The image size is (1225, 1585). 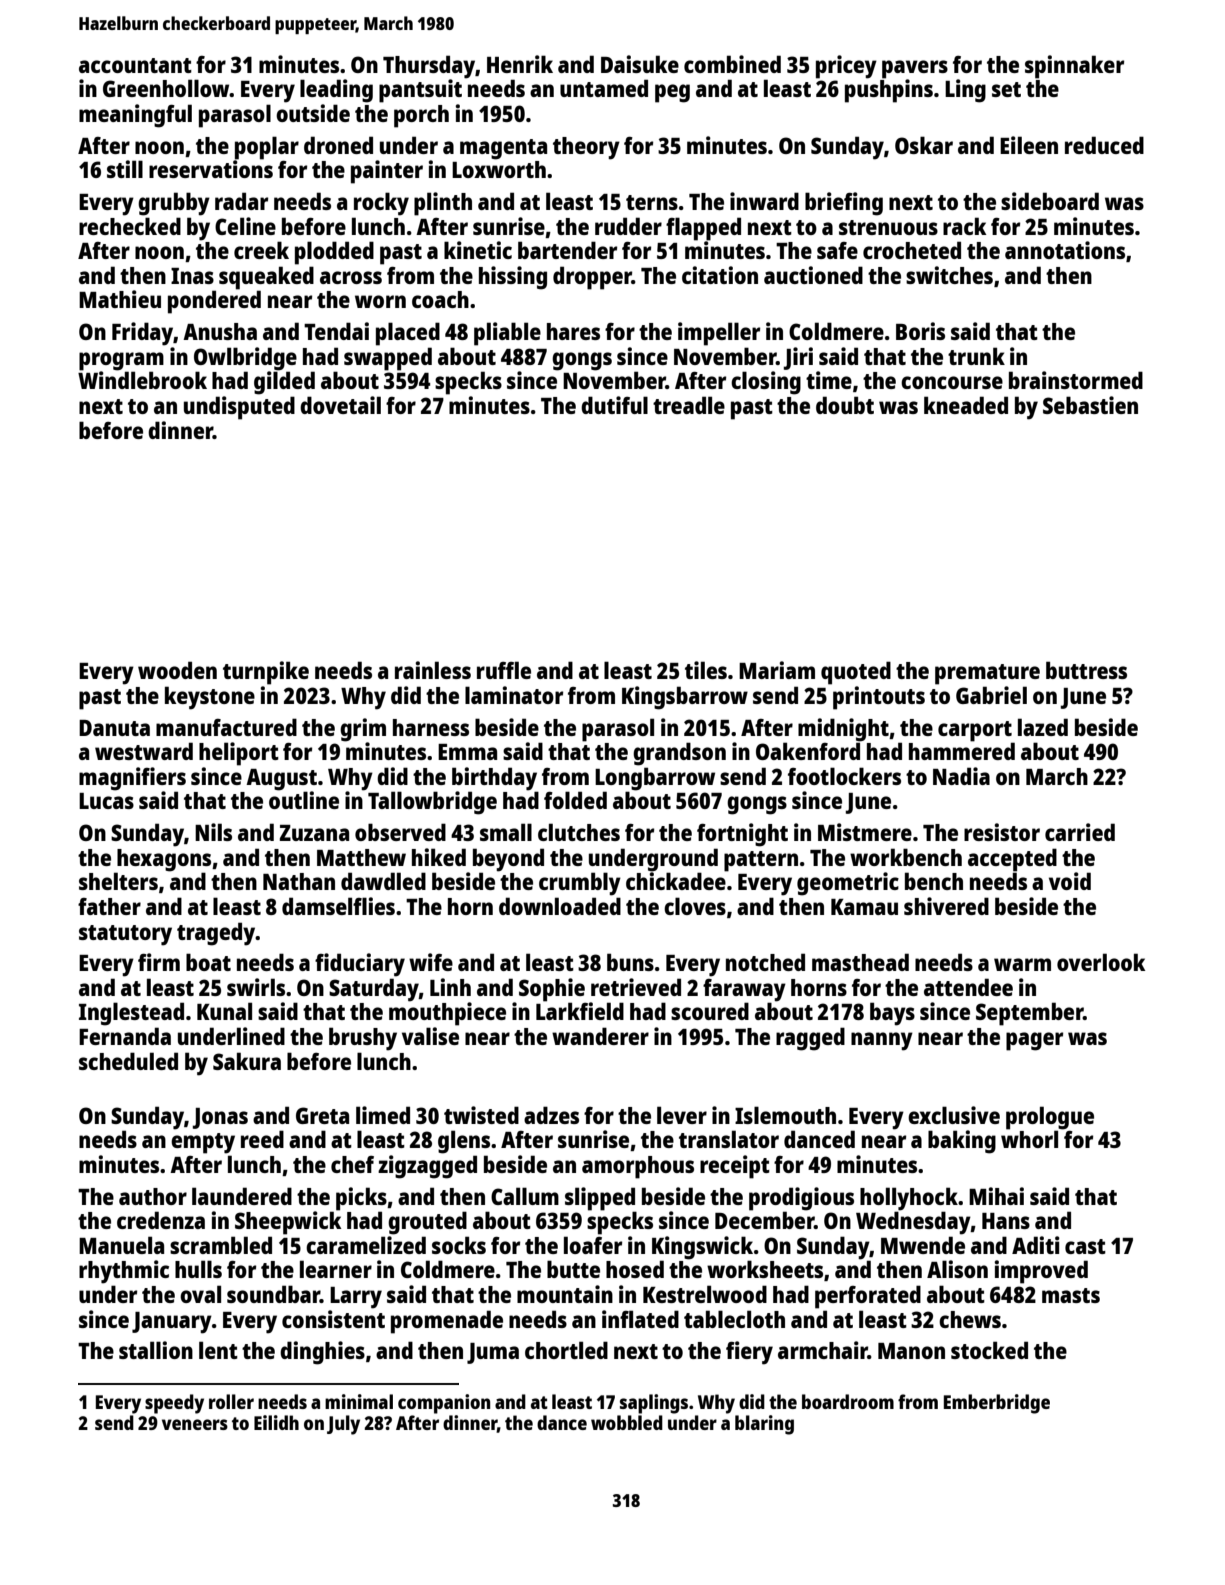 What do you see at coordinates (135, 116) in the image?
I see `meaningful` at bounding box center [135, 116].
